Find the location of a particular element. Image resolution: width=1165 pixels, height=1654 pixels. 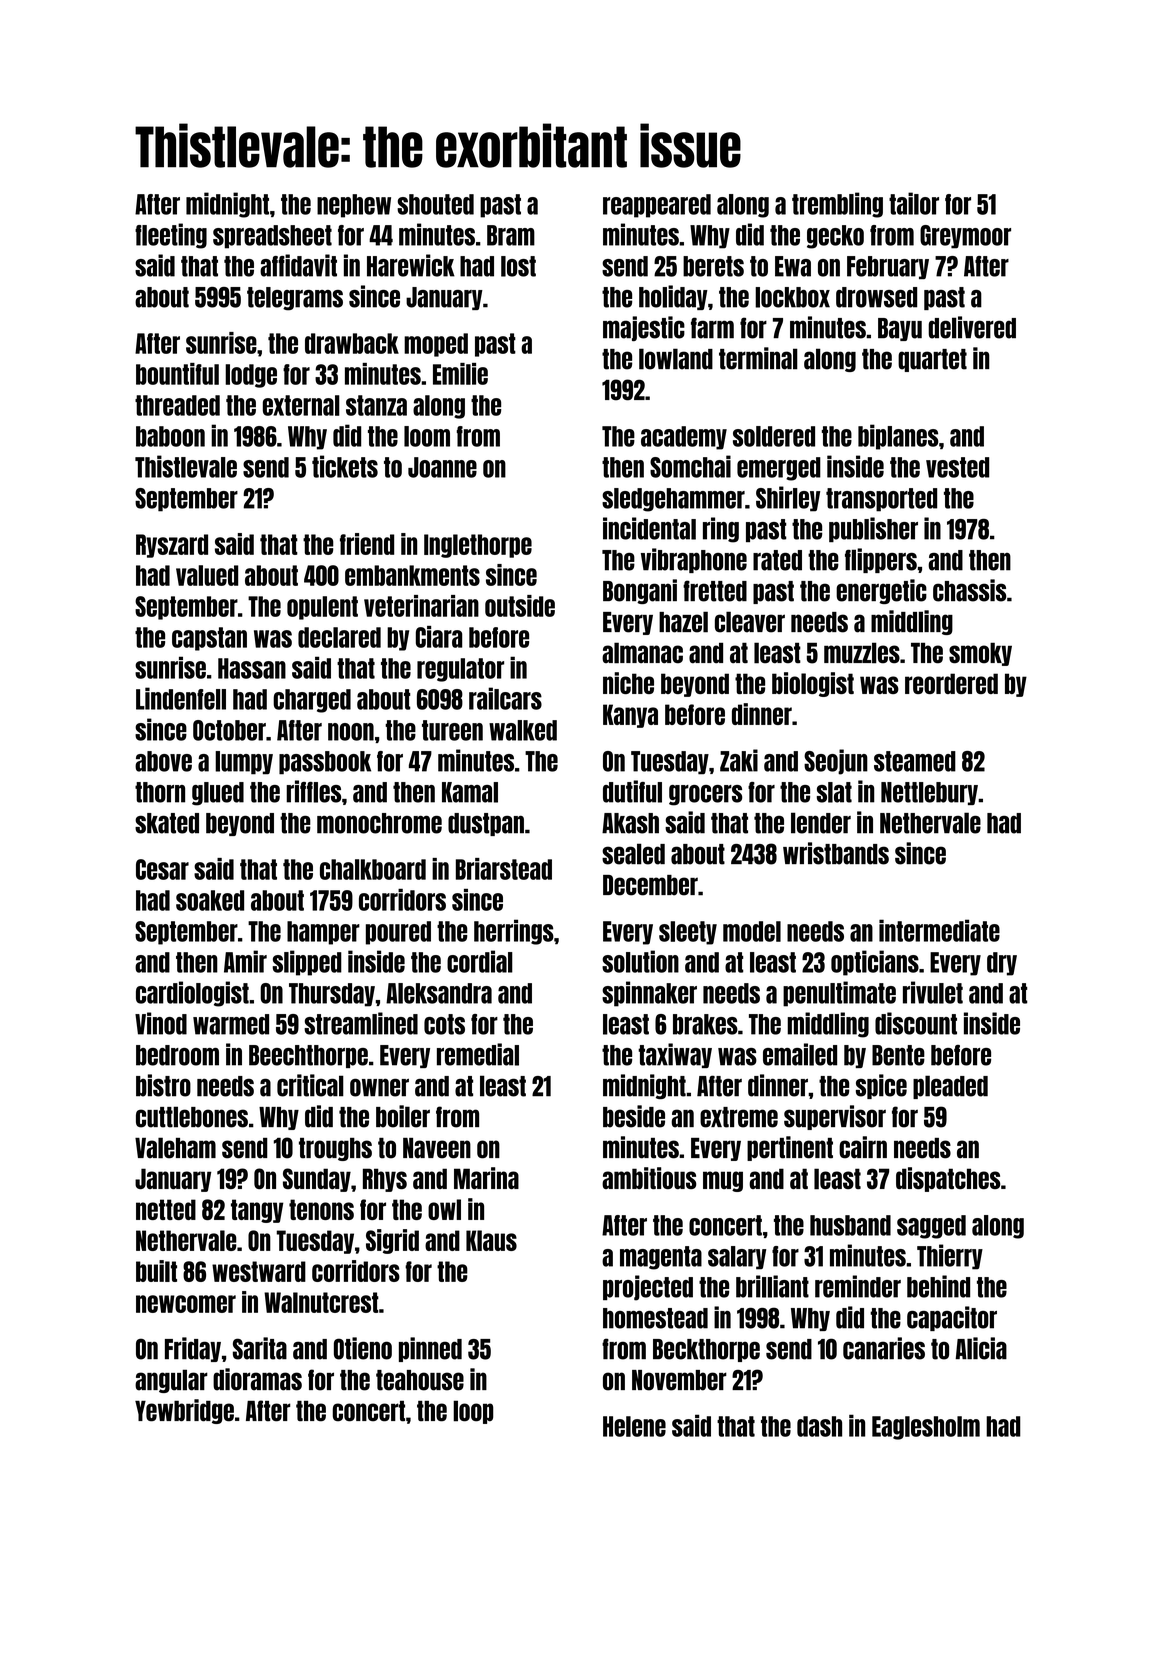

Cesar is located at coordinates (162, 869).
